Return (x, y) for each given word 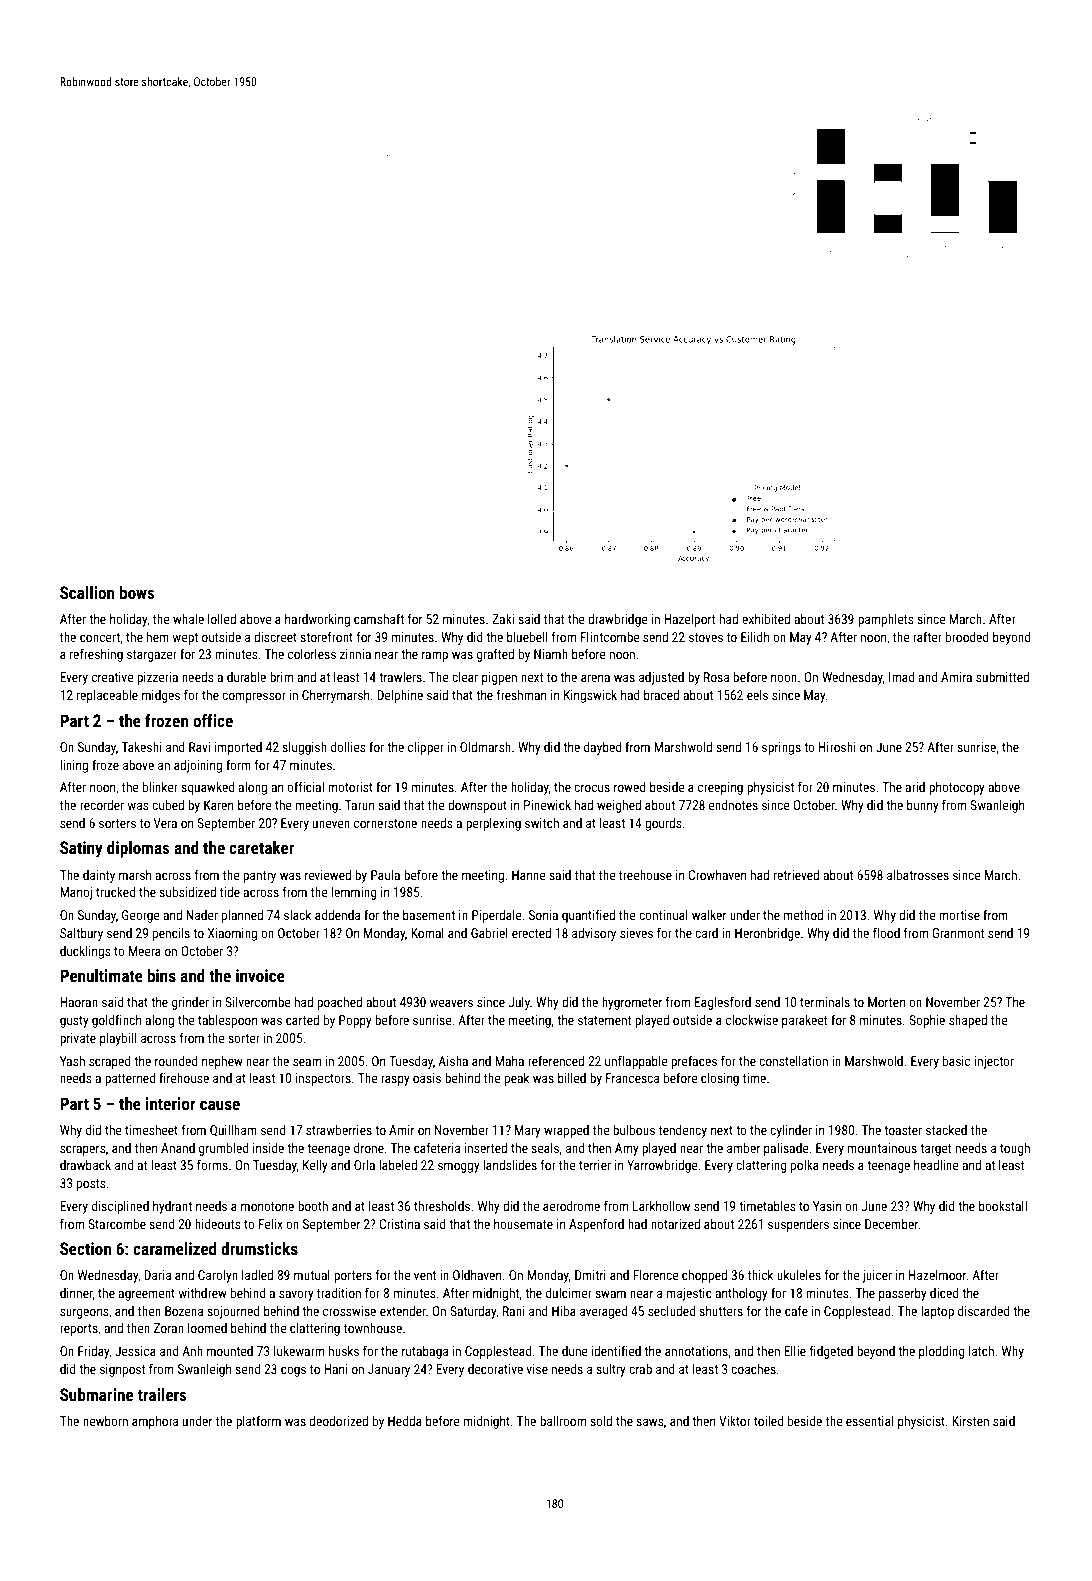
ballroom (563, 1421)
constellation (793, 1061)
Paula (385, 875)
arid (915, 787)
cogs (293, 1371)
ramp (435, 656)
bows (137, 592)
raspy (395, 1080)
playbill (118, 1039)
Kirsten (970, 1421)
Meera (145, 951)
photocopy (957, 788)
